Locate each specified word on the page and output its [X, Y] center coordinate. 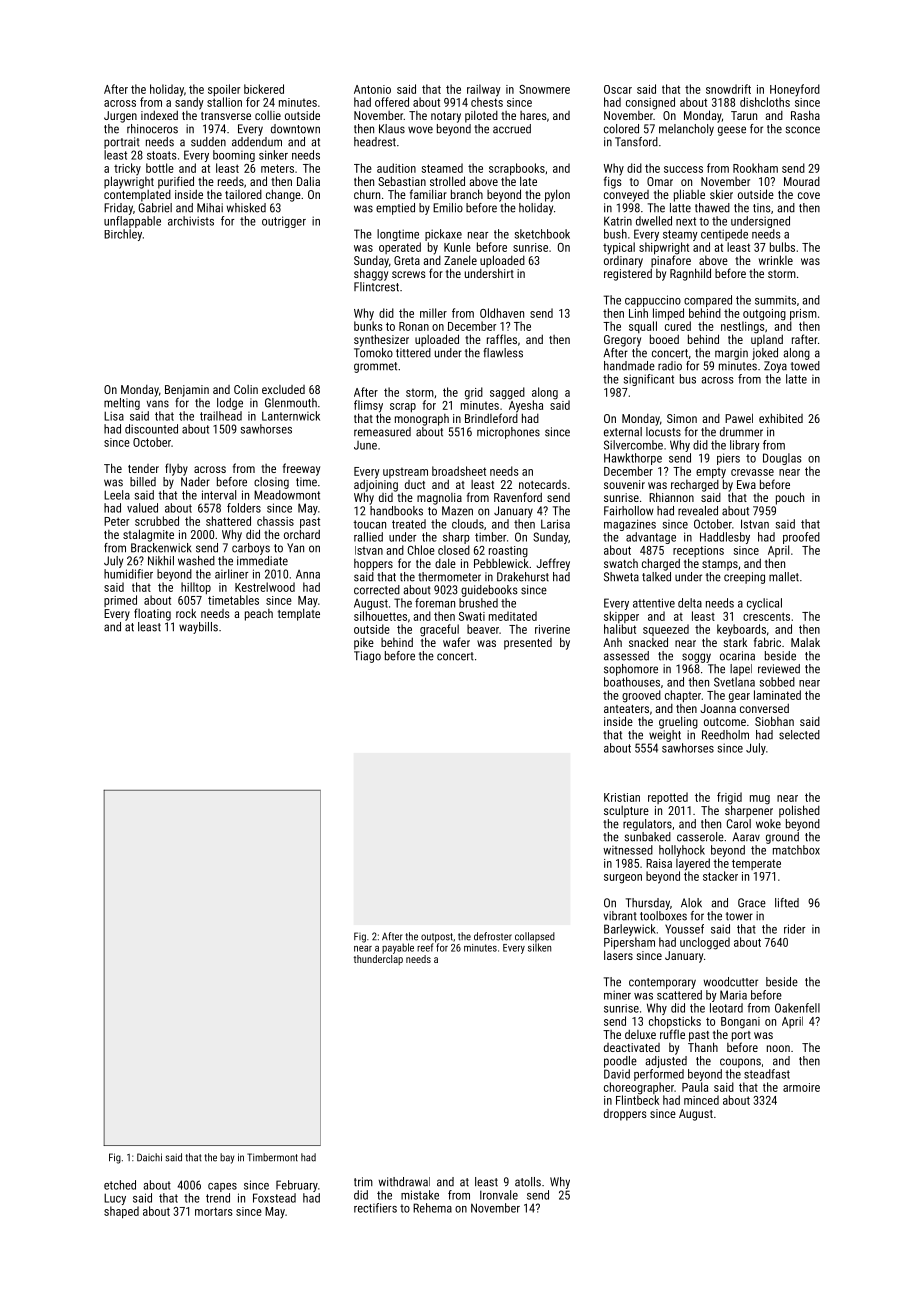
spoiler [224, 90]
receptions [698, 551]
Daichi [149, 1157]
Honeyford [795, 90]
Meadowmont [287, 495]
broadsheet [459, 471]
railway [484, 90]
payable [398, 948]
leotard [726, 1008]
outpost [437, 938]
